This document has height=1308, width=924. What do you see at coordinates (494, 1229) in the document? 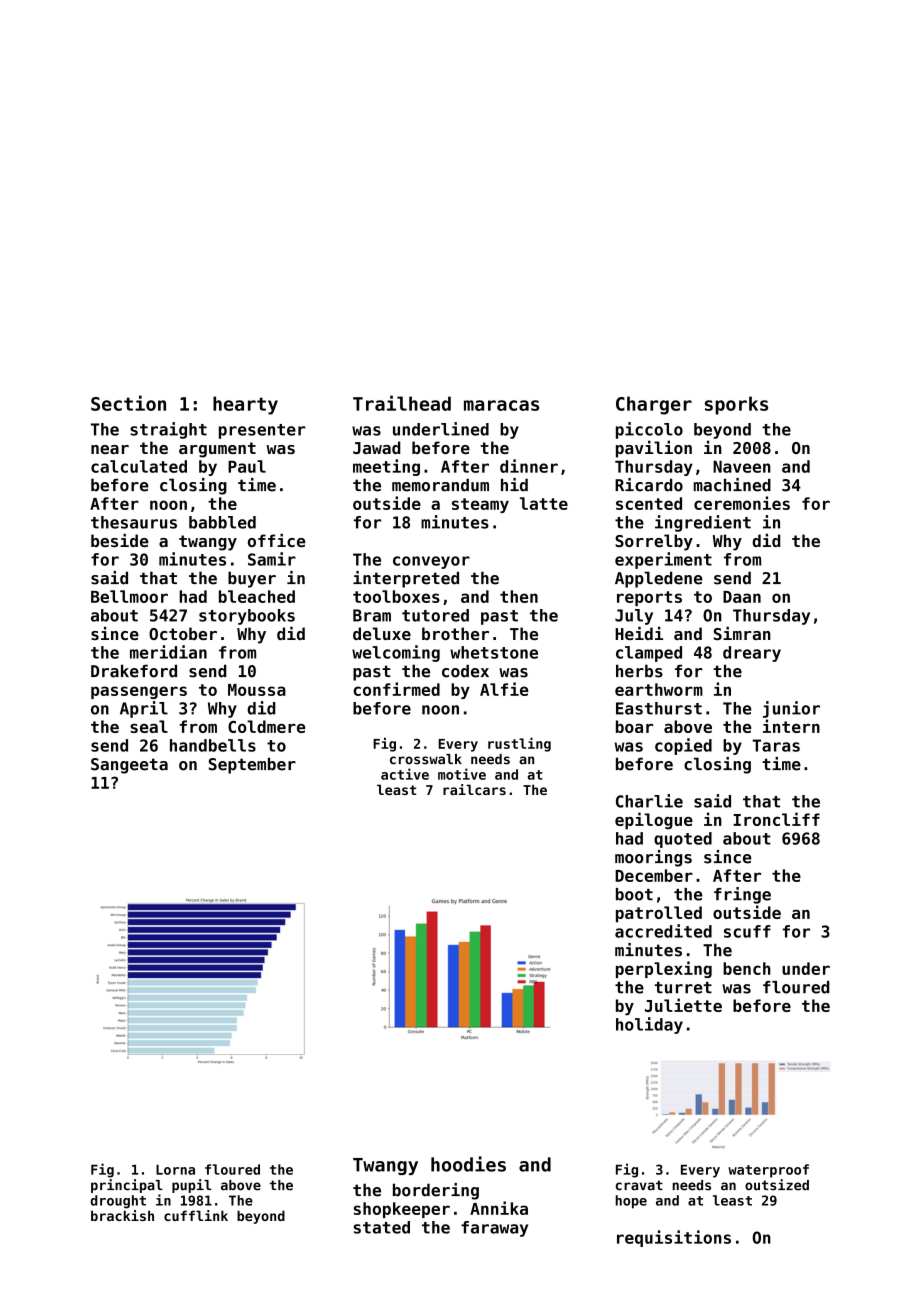
I see `faraway` at bounding box center [494, 1229].
